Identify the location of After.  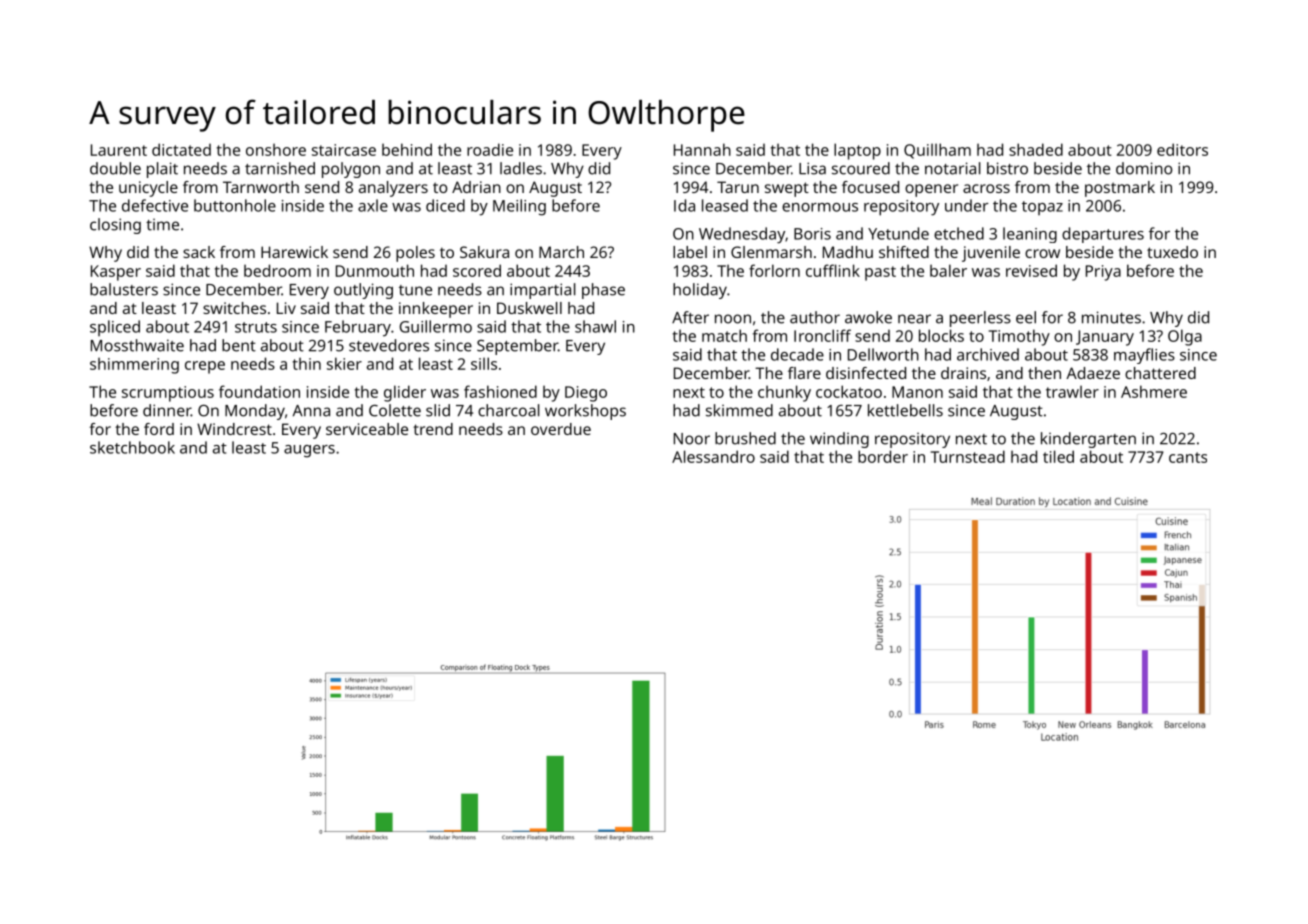
(690, 317).
